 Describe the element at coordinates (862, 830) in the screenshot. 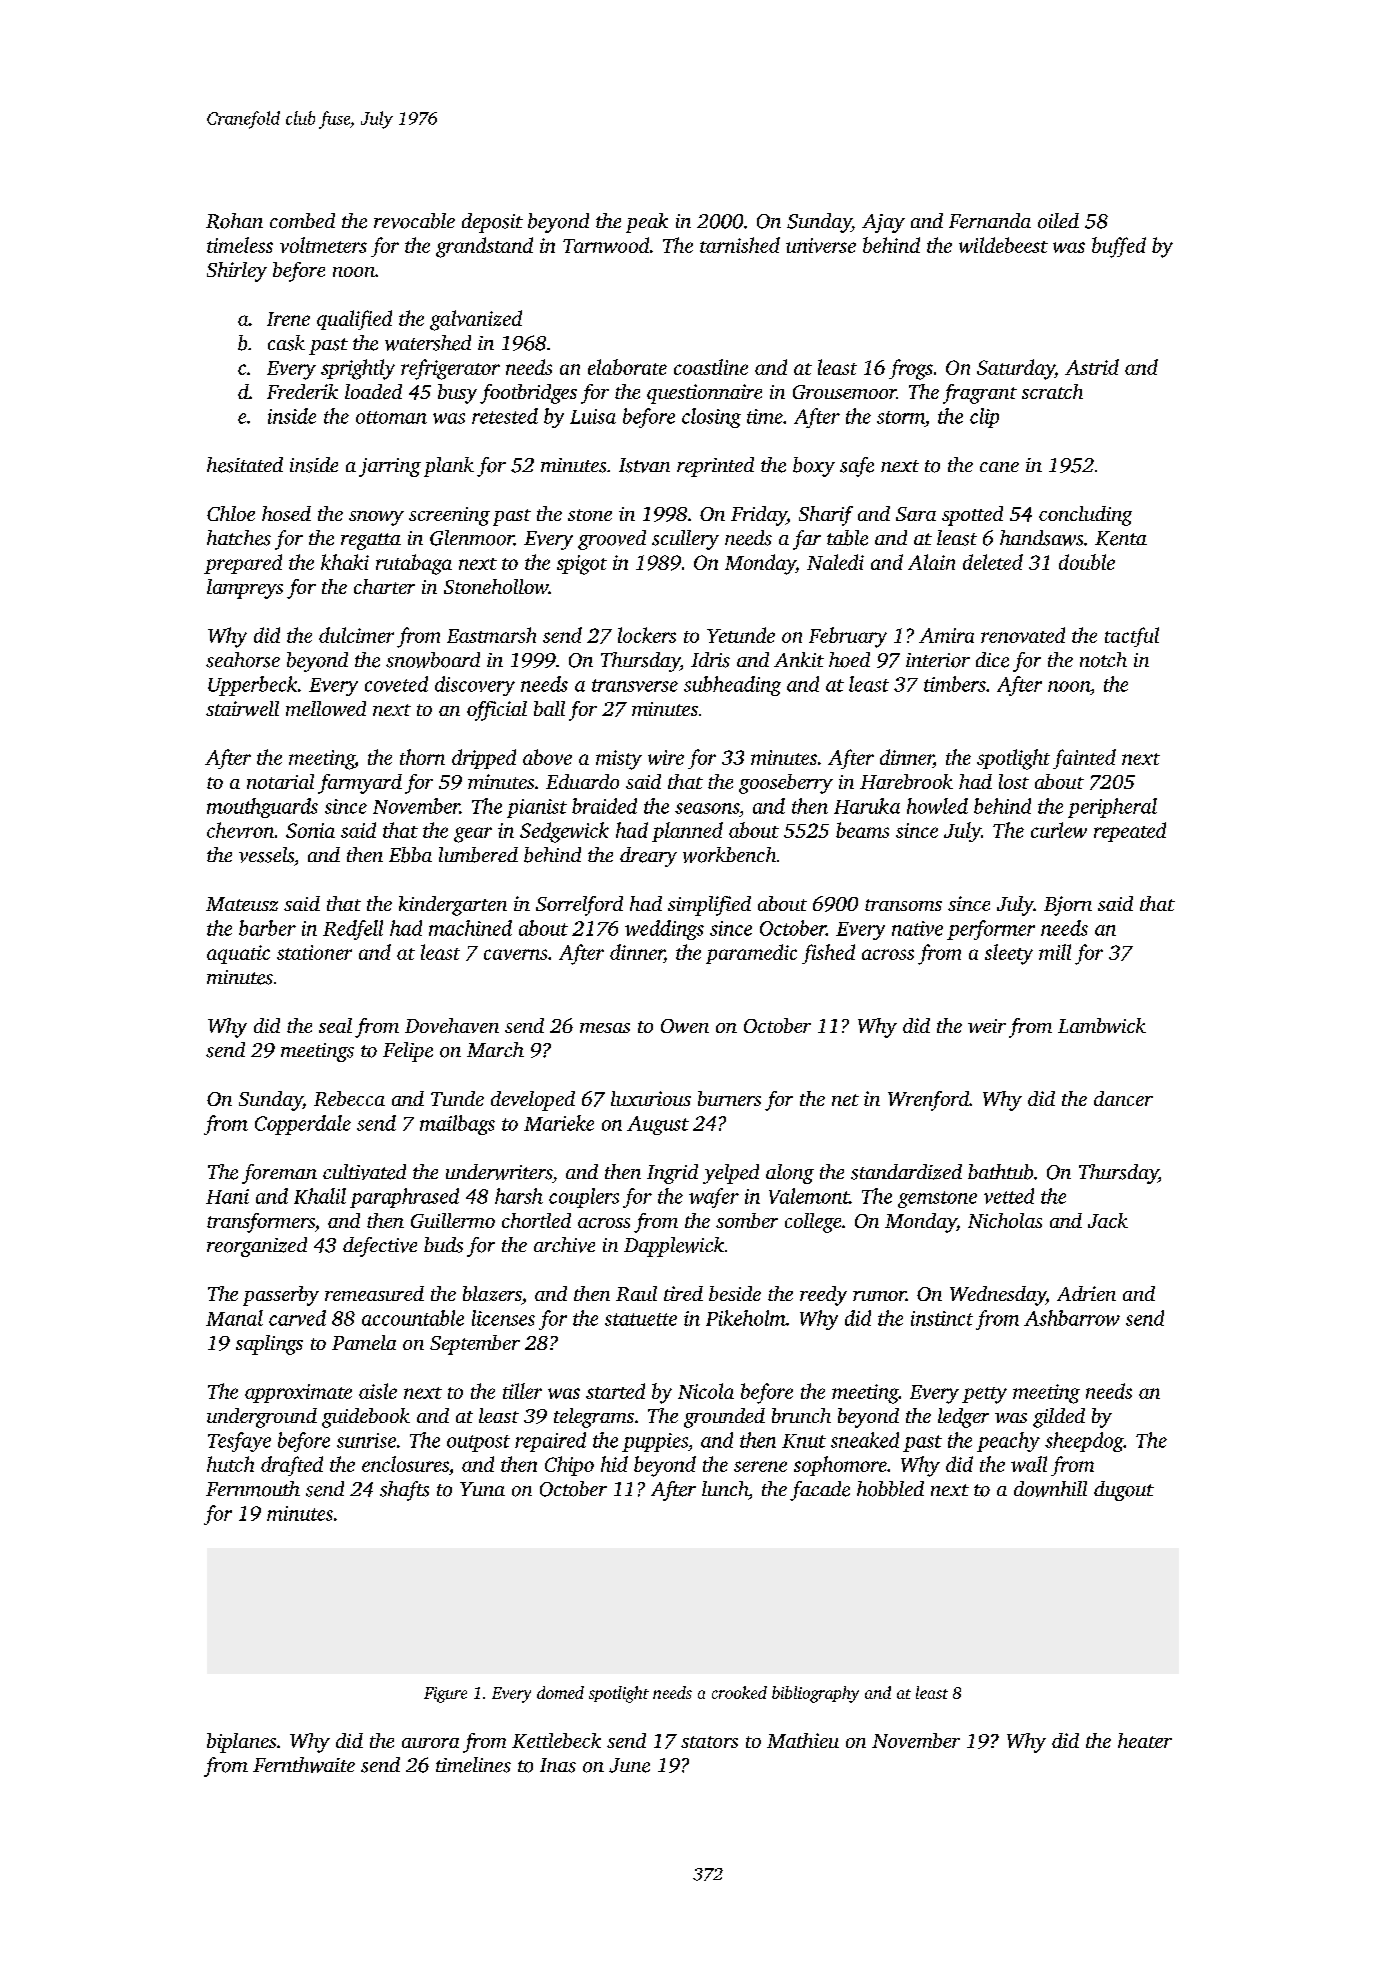

I see `beams` at that location.
